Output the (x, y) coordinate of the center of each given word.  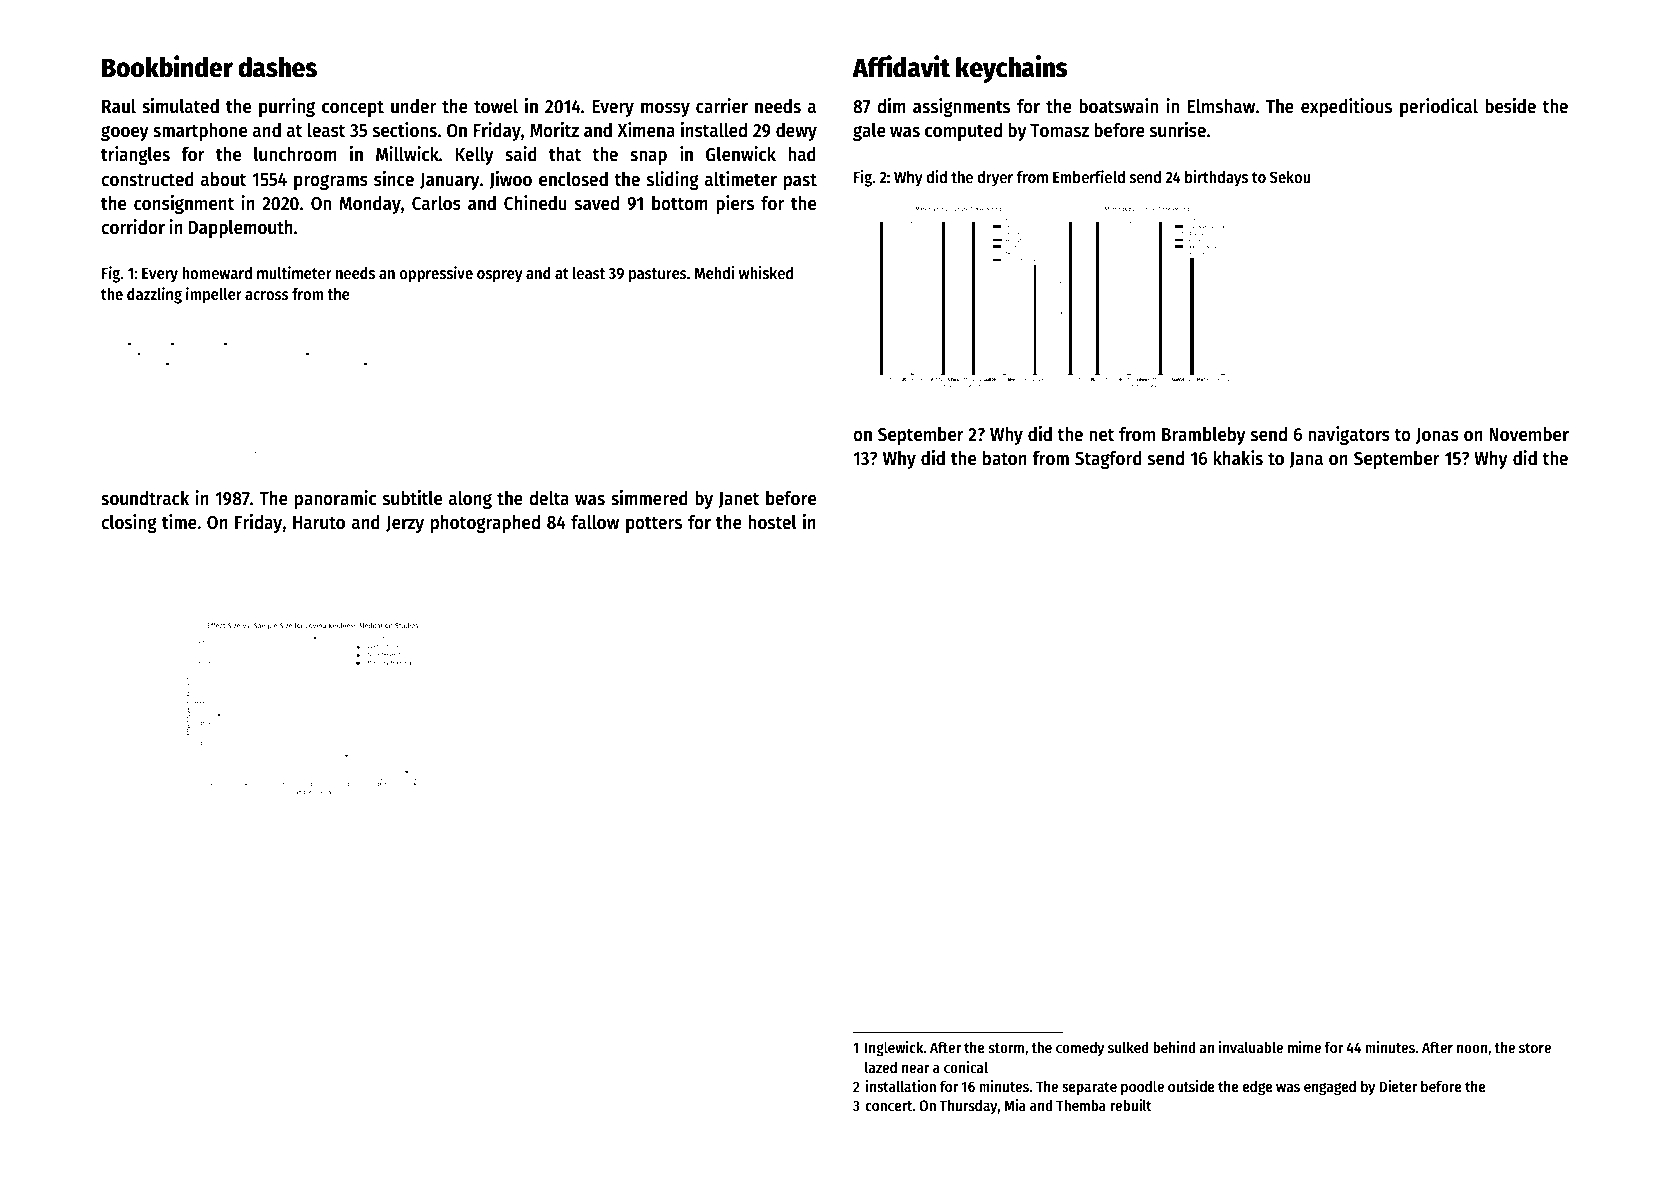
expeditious (1346, 107)
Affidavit (901, 66)
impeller (214, 295)
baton (1005, 458)
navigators (1349, 435)
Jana (1306, 460)
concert (889, 1106)
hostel (772, 522)
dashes (277, 67)
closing (129, 523)
